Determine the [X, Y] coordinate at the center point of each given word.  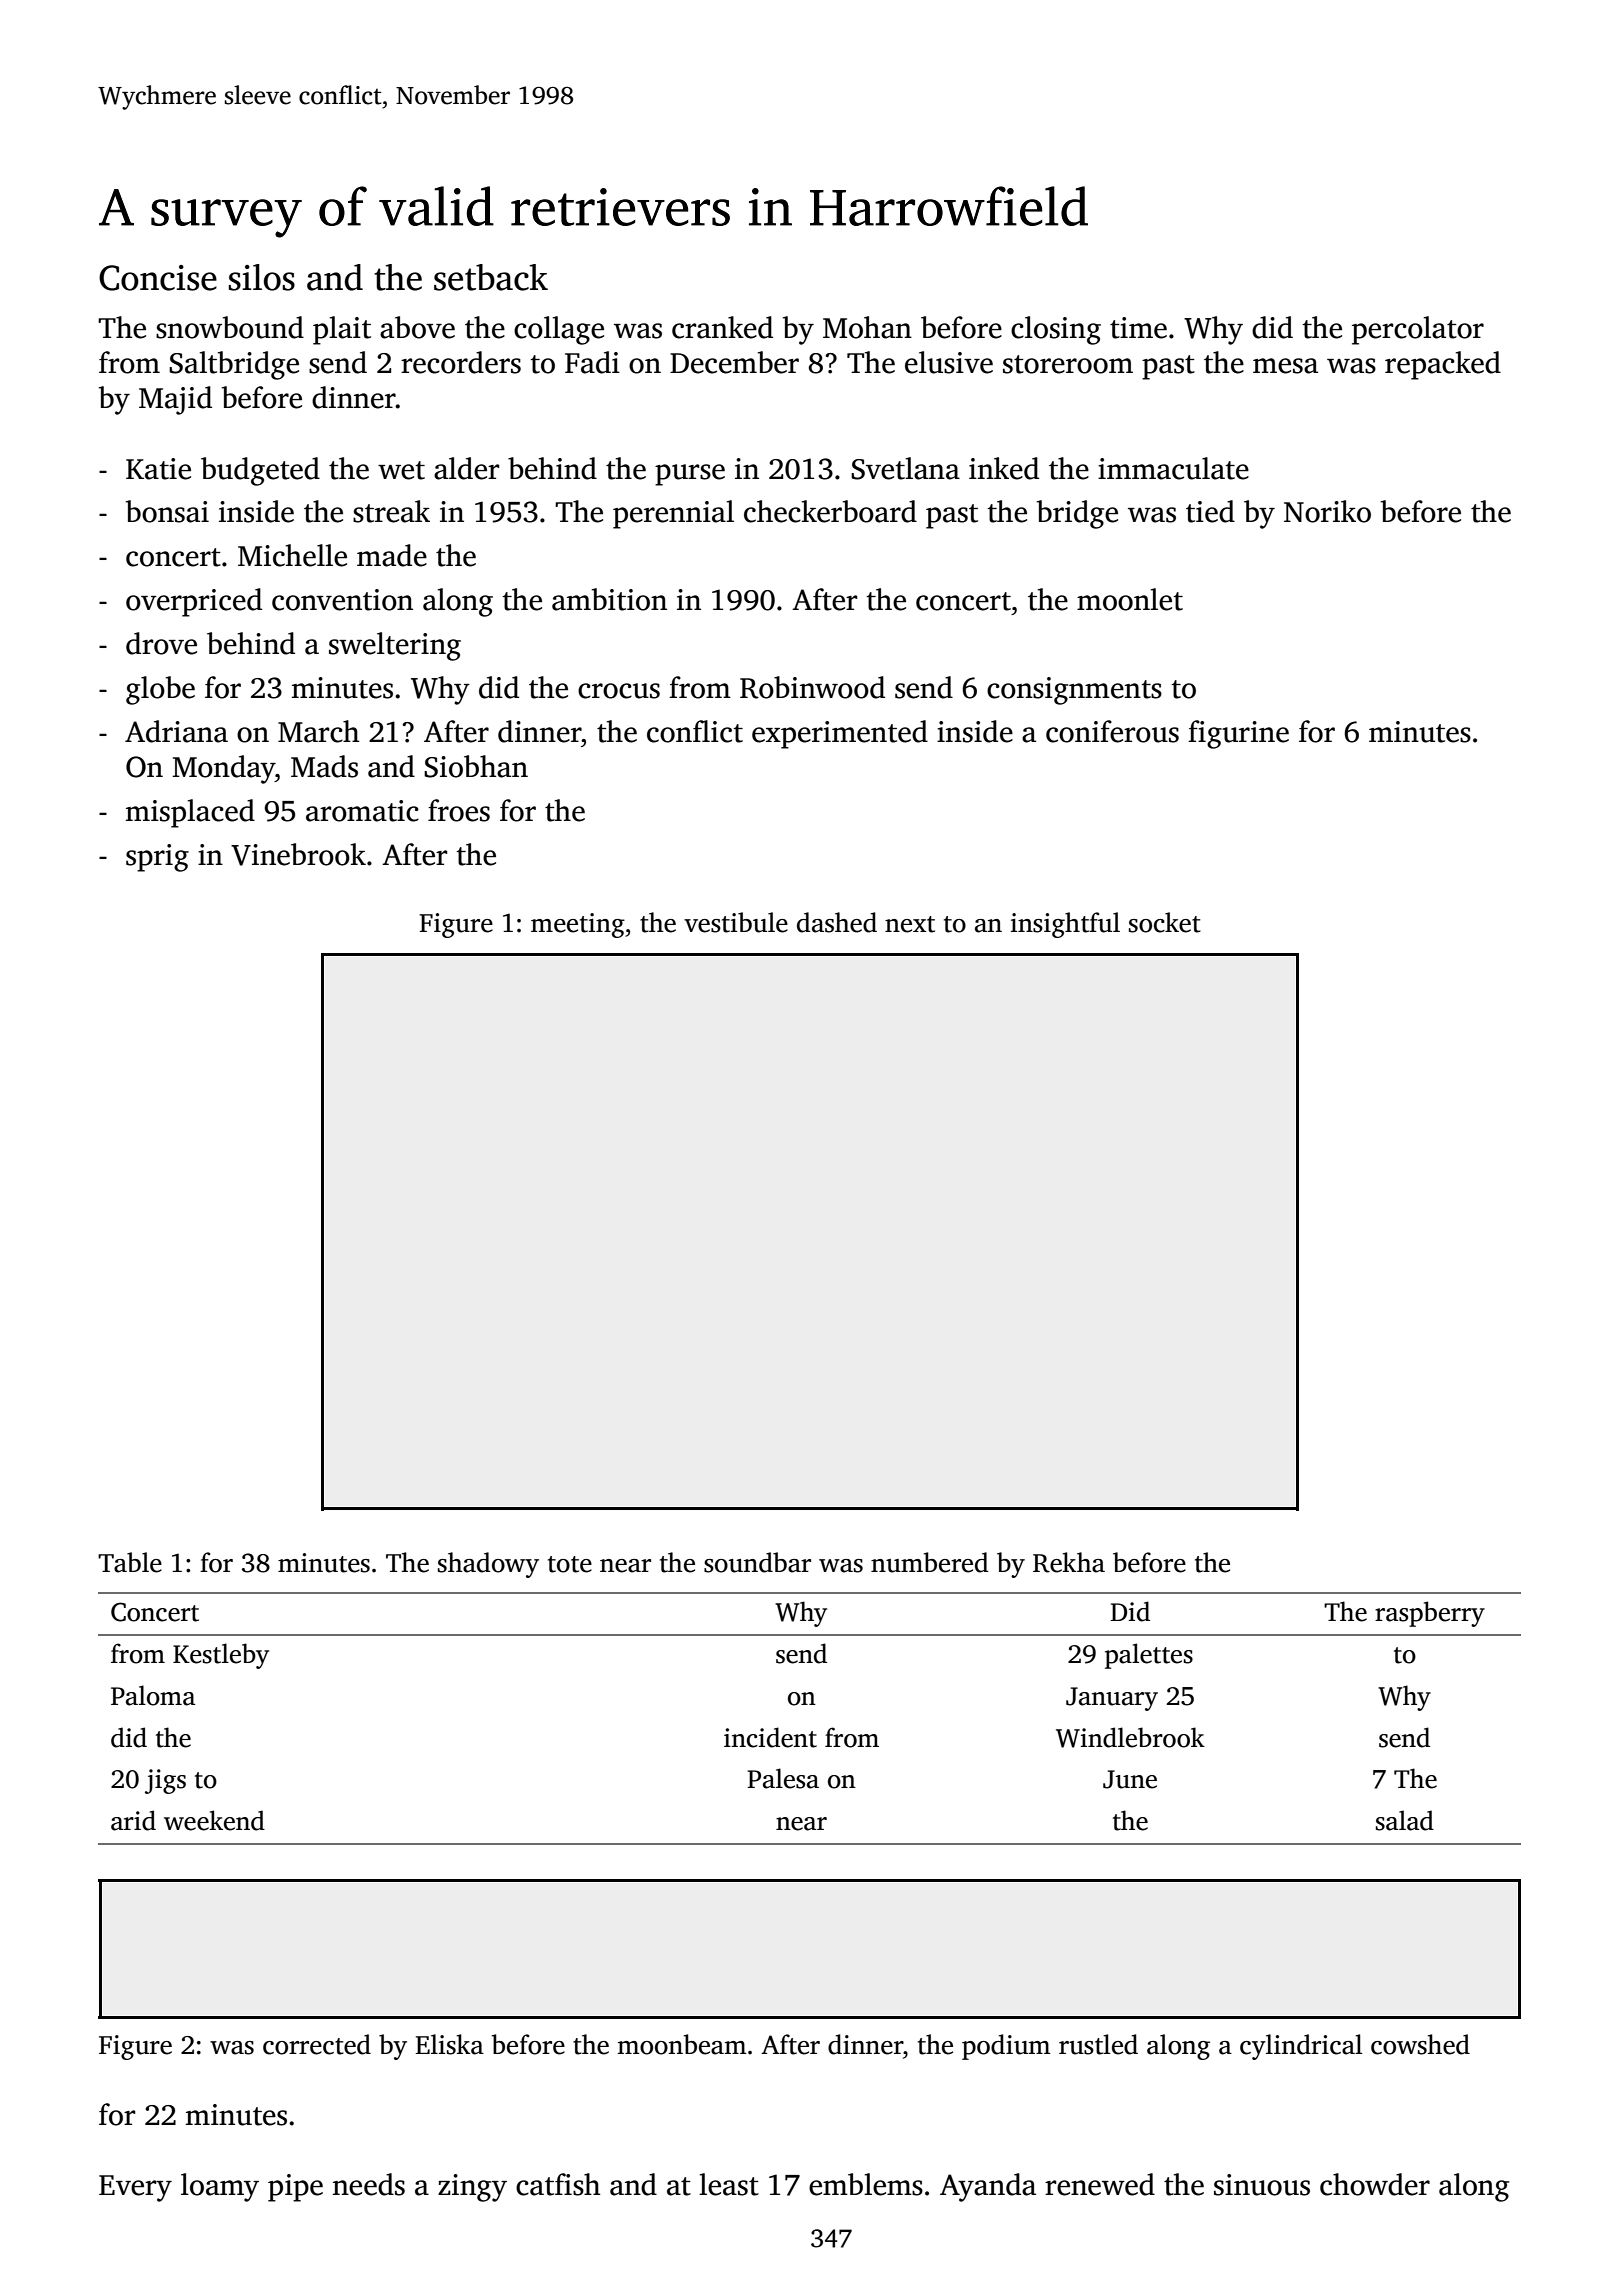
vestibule [736, 922]
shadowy [488, 1565]
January [1112, 1699]
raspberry [1430, 1614]
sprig [157, 858]
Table [130, 1562]
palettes [1149, 1656]
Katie [158, 469]
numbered [930, 1562]
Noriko [1327, 511]
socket [1165, 922]
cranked [722, 327]
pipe [295, 2188]
